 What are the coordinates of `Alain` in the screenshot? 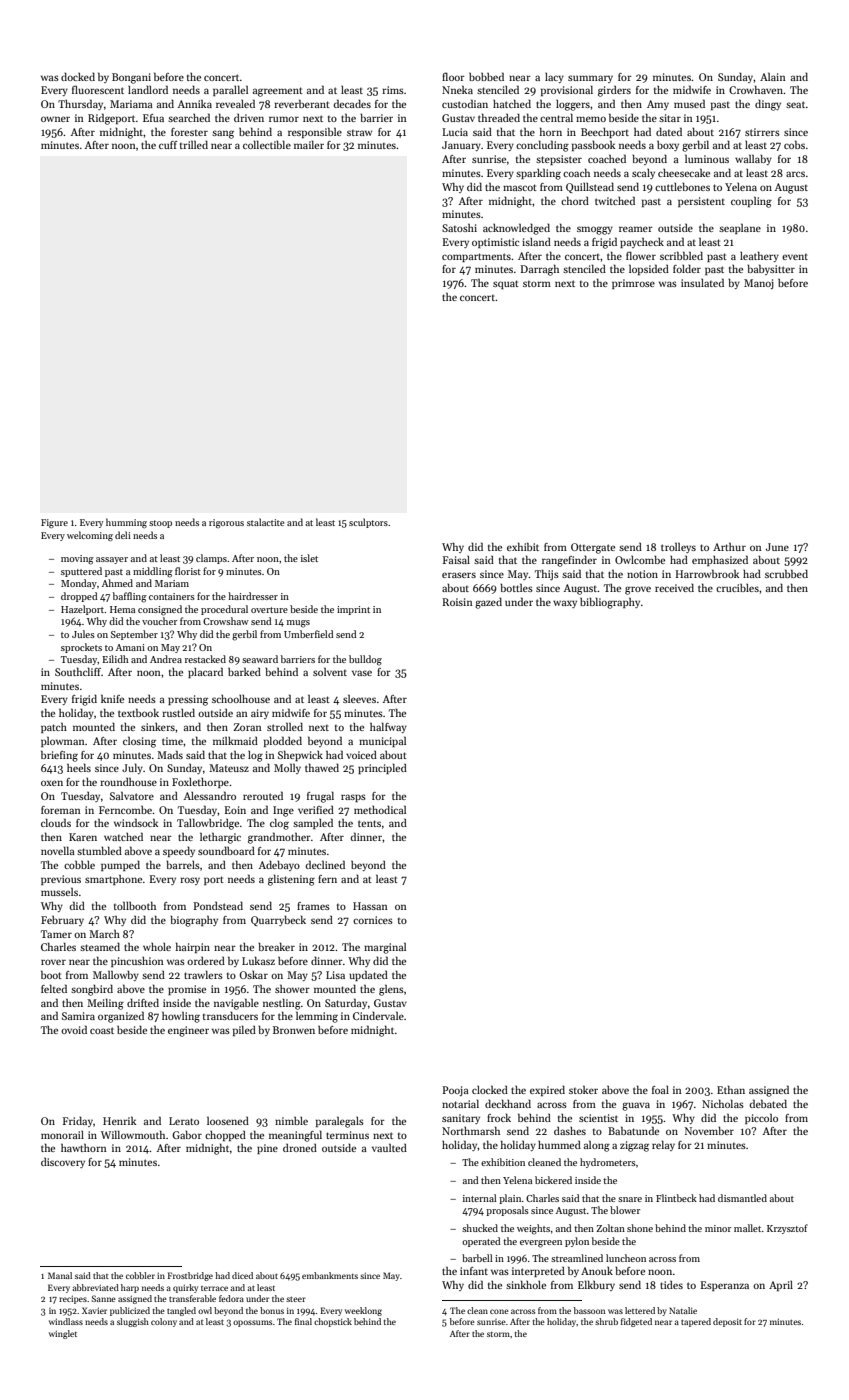 It's located at (773, 76).
